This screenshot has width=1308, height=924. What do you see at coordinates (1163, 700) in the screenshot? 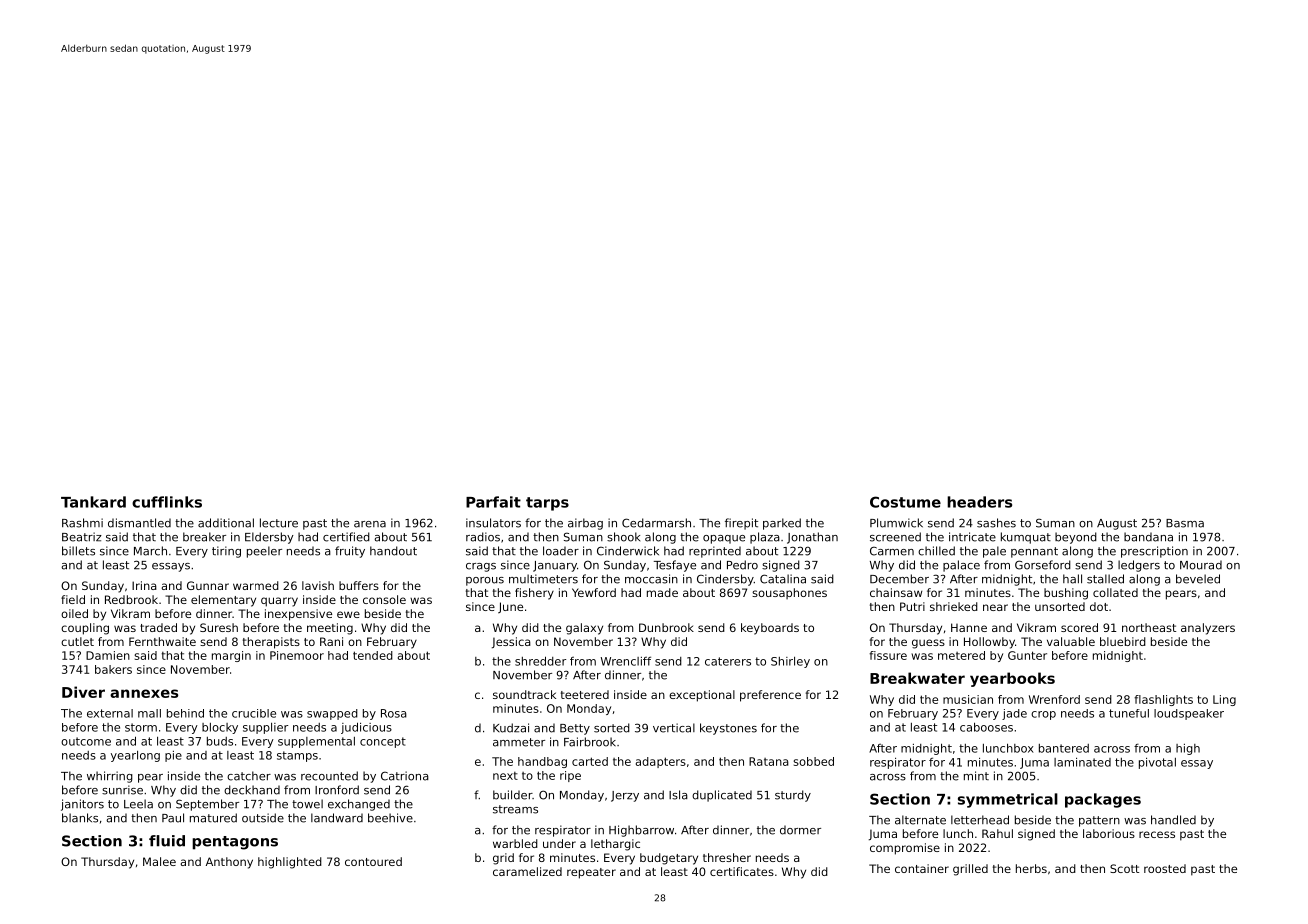
I see `flashlights` at bounding box center [1163, 700].
